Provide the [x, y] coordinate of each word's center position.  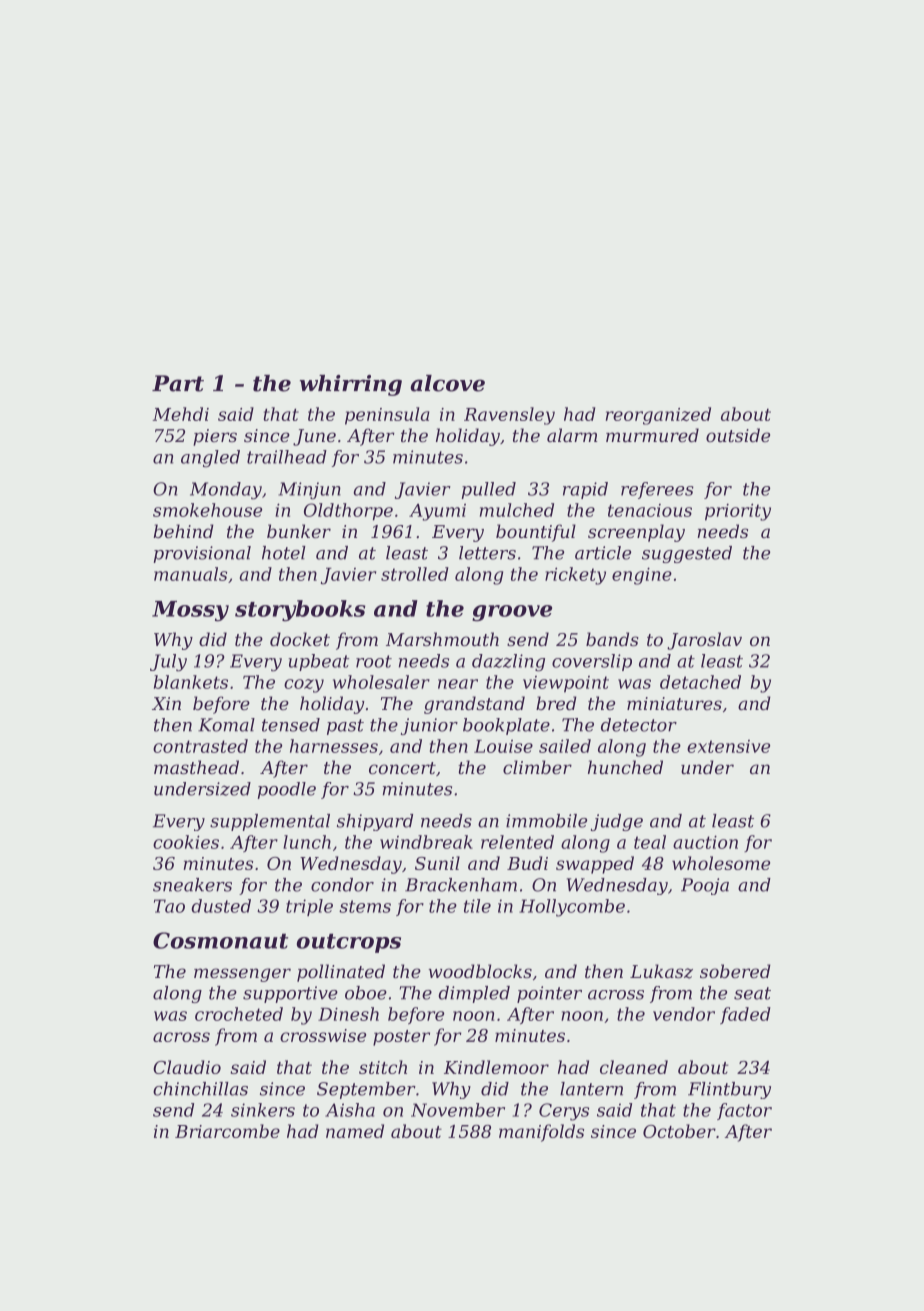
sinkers [263, 1110]
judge [617, 822]
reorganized [658, 416]
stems [365, 906]
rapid [585, 490]
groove [512, 613]
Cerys [564, 1112]
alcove [447, 383]
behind [183, 531]
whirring [351, 385]
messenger [242, 975]
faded [745, 1015]
